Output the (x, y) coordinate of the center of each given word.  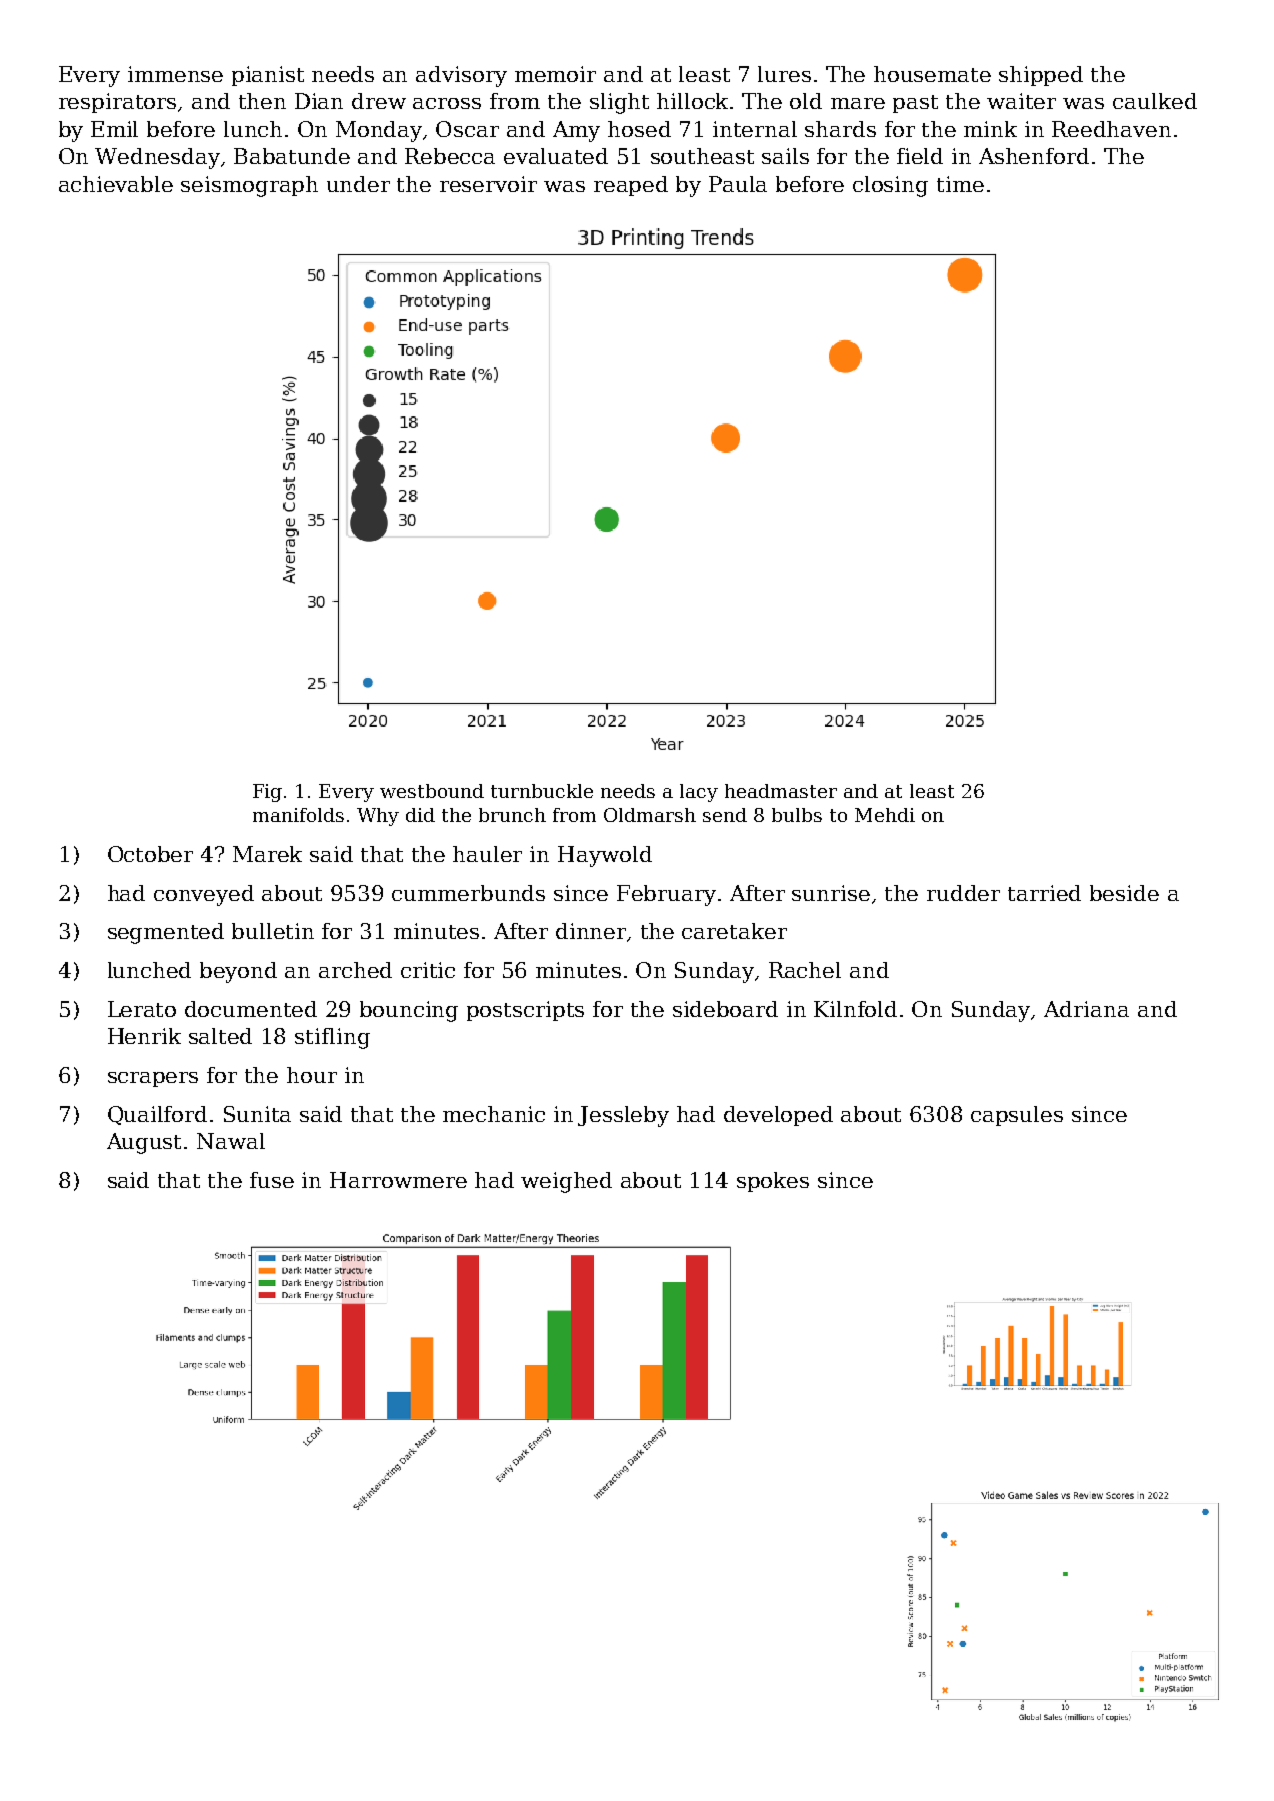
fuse (272, 1180)
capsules (1017, 1116)
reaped (631, 186)
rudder (963, 893)
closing (890, 186)
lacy (699, 793)
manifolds (298, 815)
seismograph (249, 186)
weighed (566, 1182)
